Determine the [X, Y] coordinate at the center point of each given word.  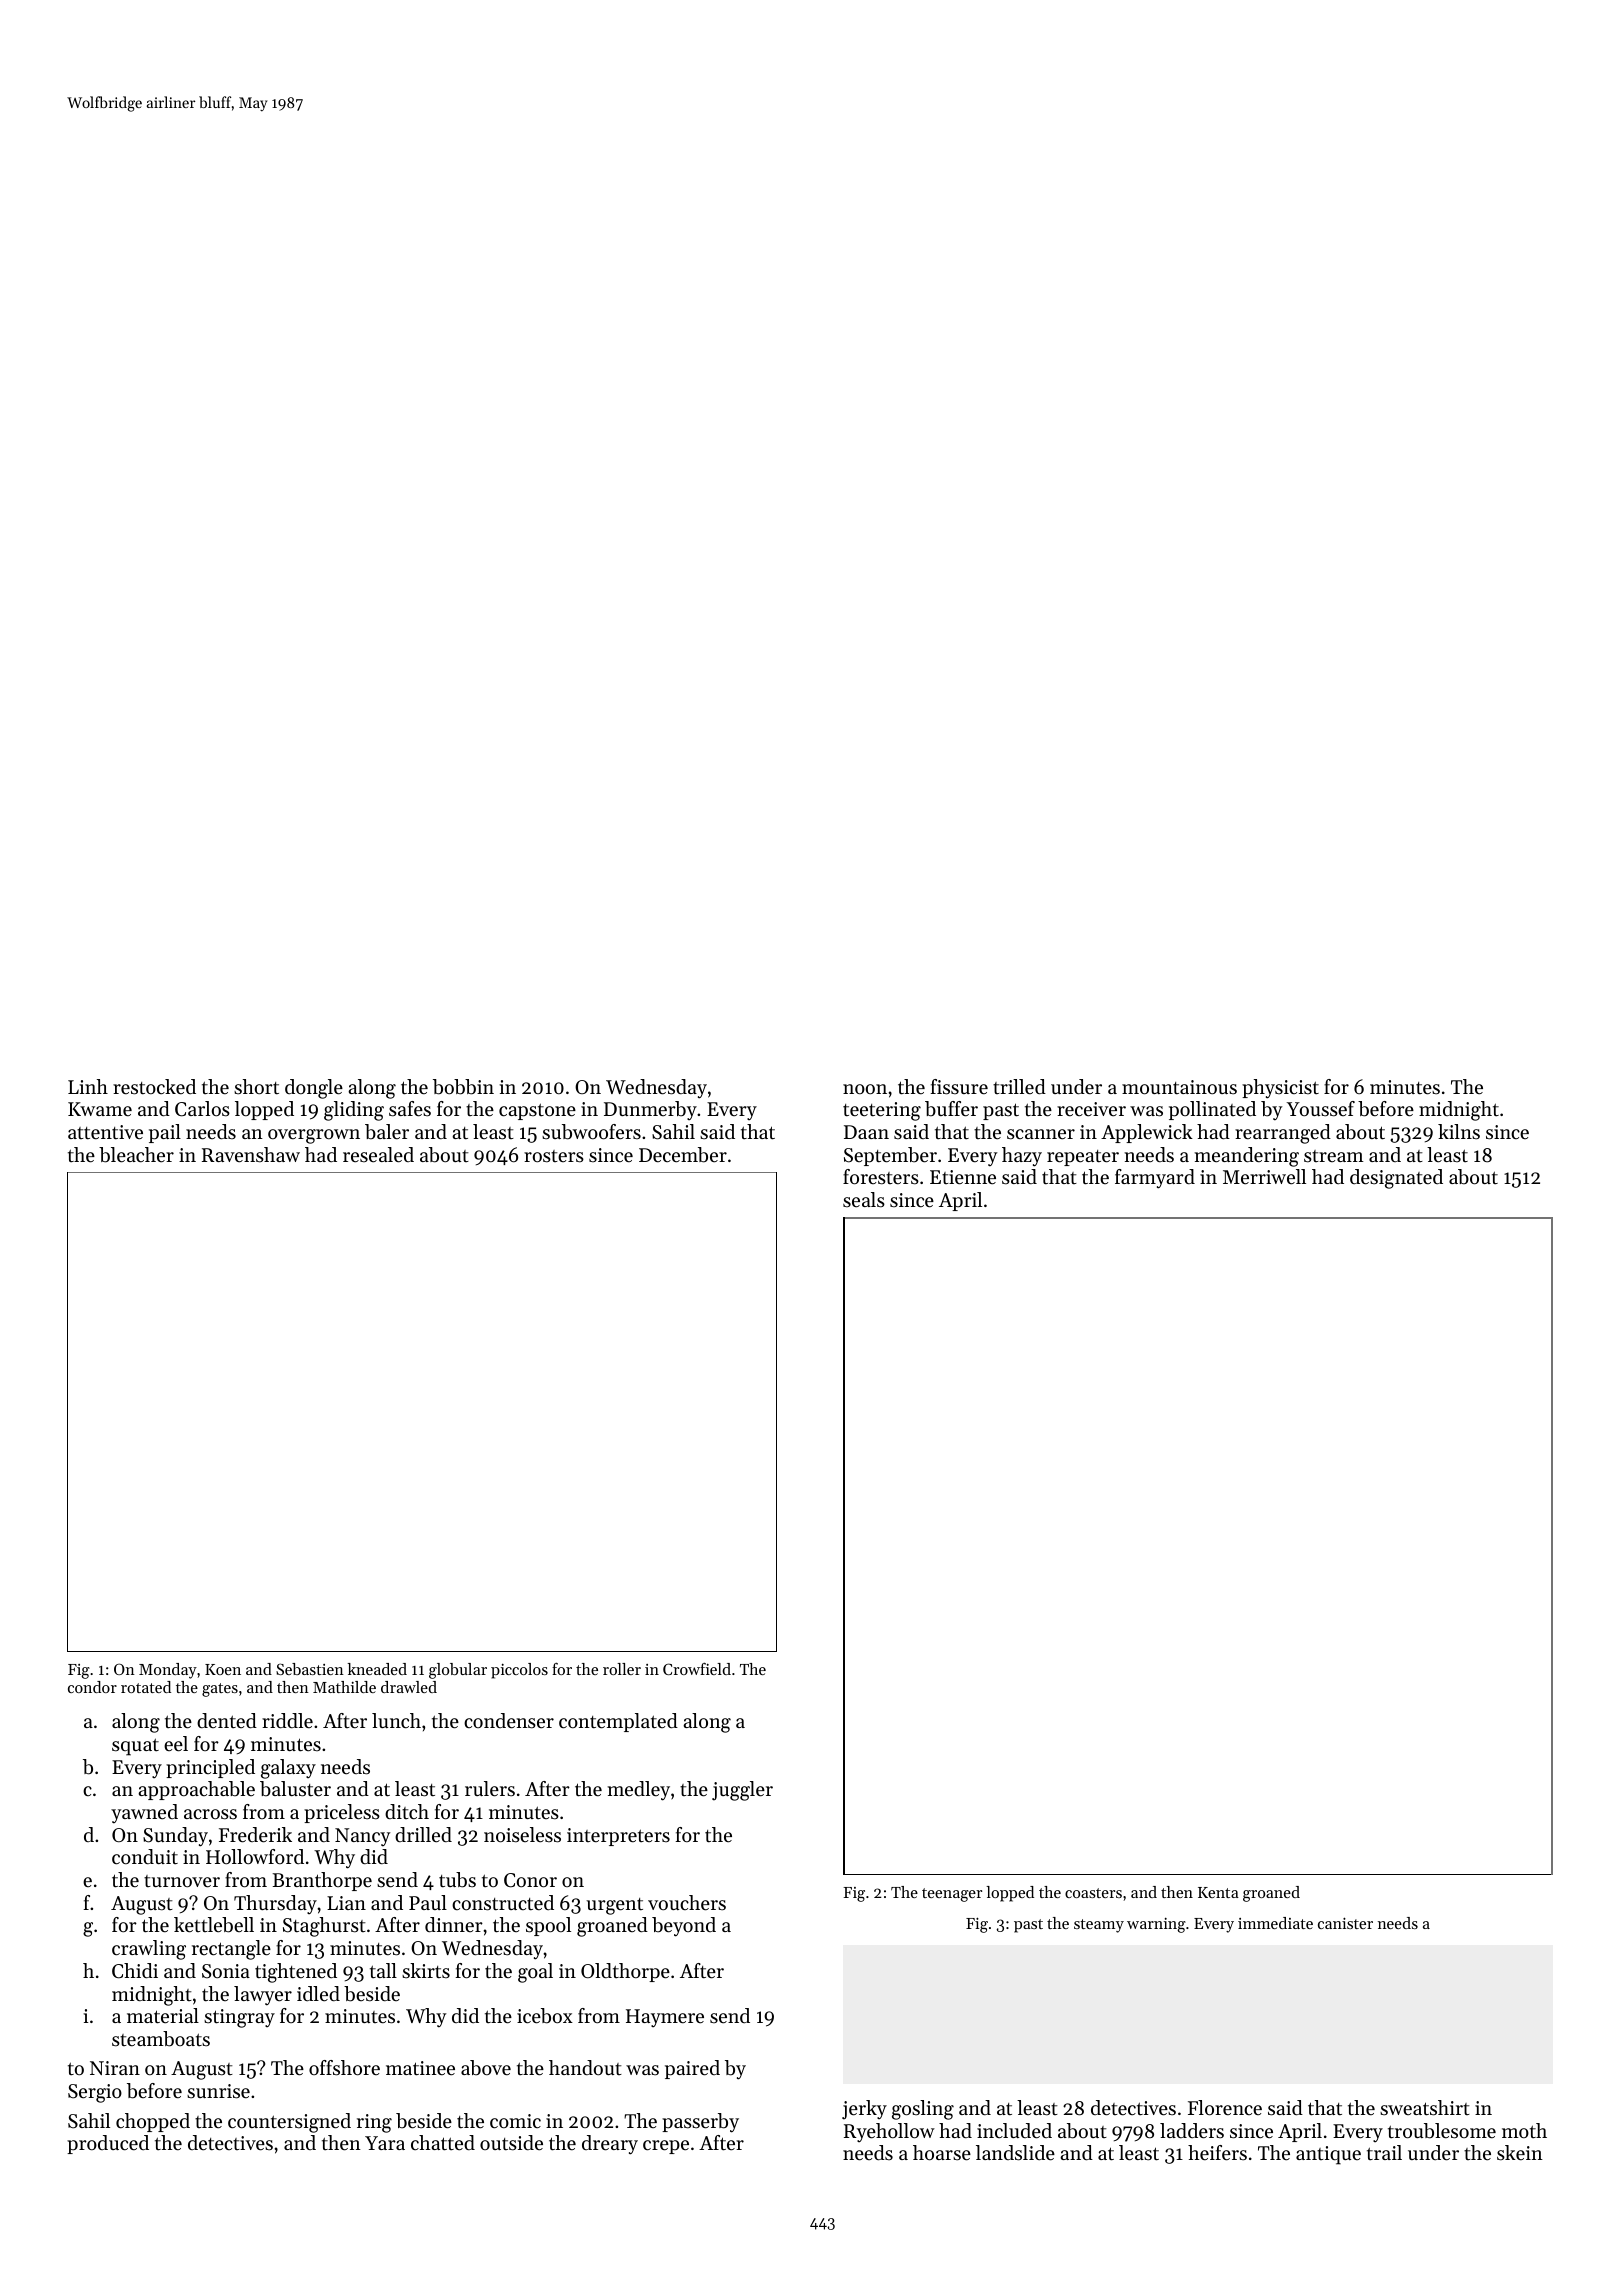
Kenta [1218, 1892]
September [890, 1156]
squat [135, 1747]
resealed [378, 1155]
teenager [952, 1895]
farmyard [1155, 1179]
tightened [296, 1973]
